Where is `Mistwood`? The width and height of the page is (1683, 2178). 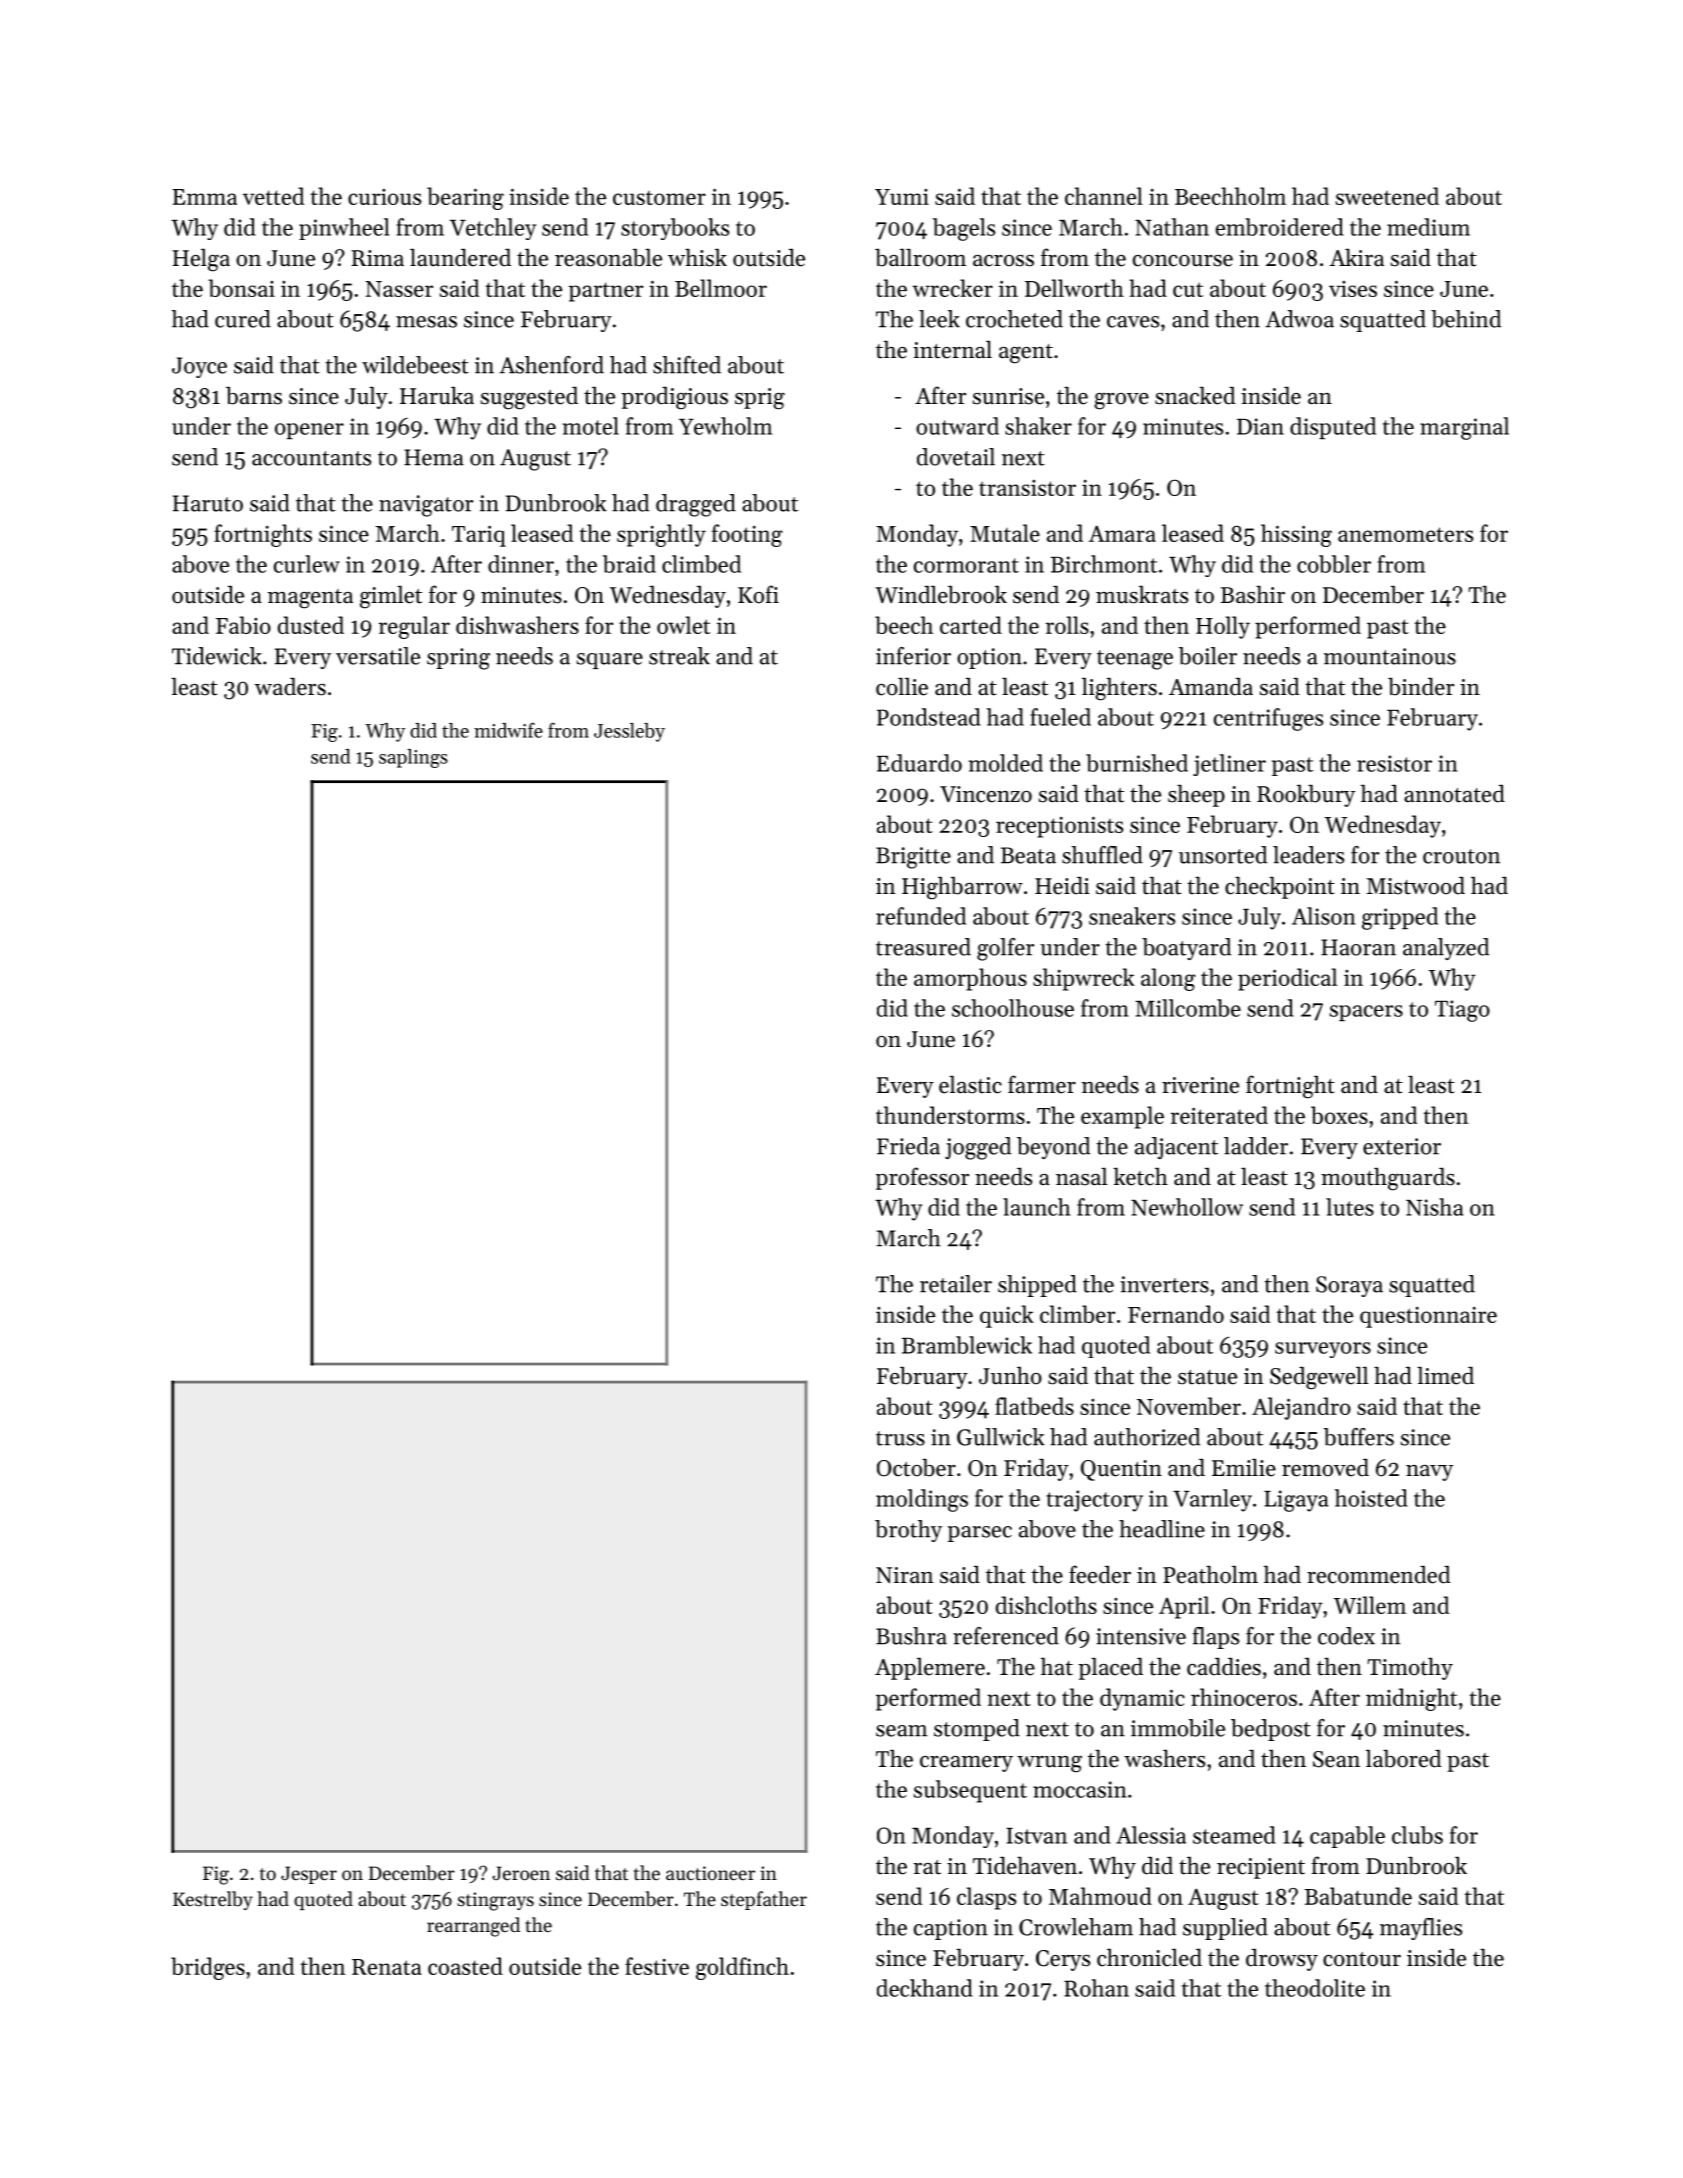 Mistwood is located at coordinates (1416, 885).
